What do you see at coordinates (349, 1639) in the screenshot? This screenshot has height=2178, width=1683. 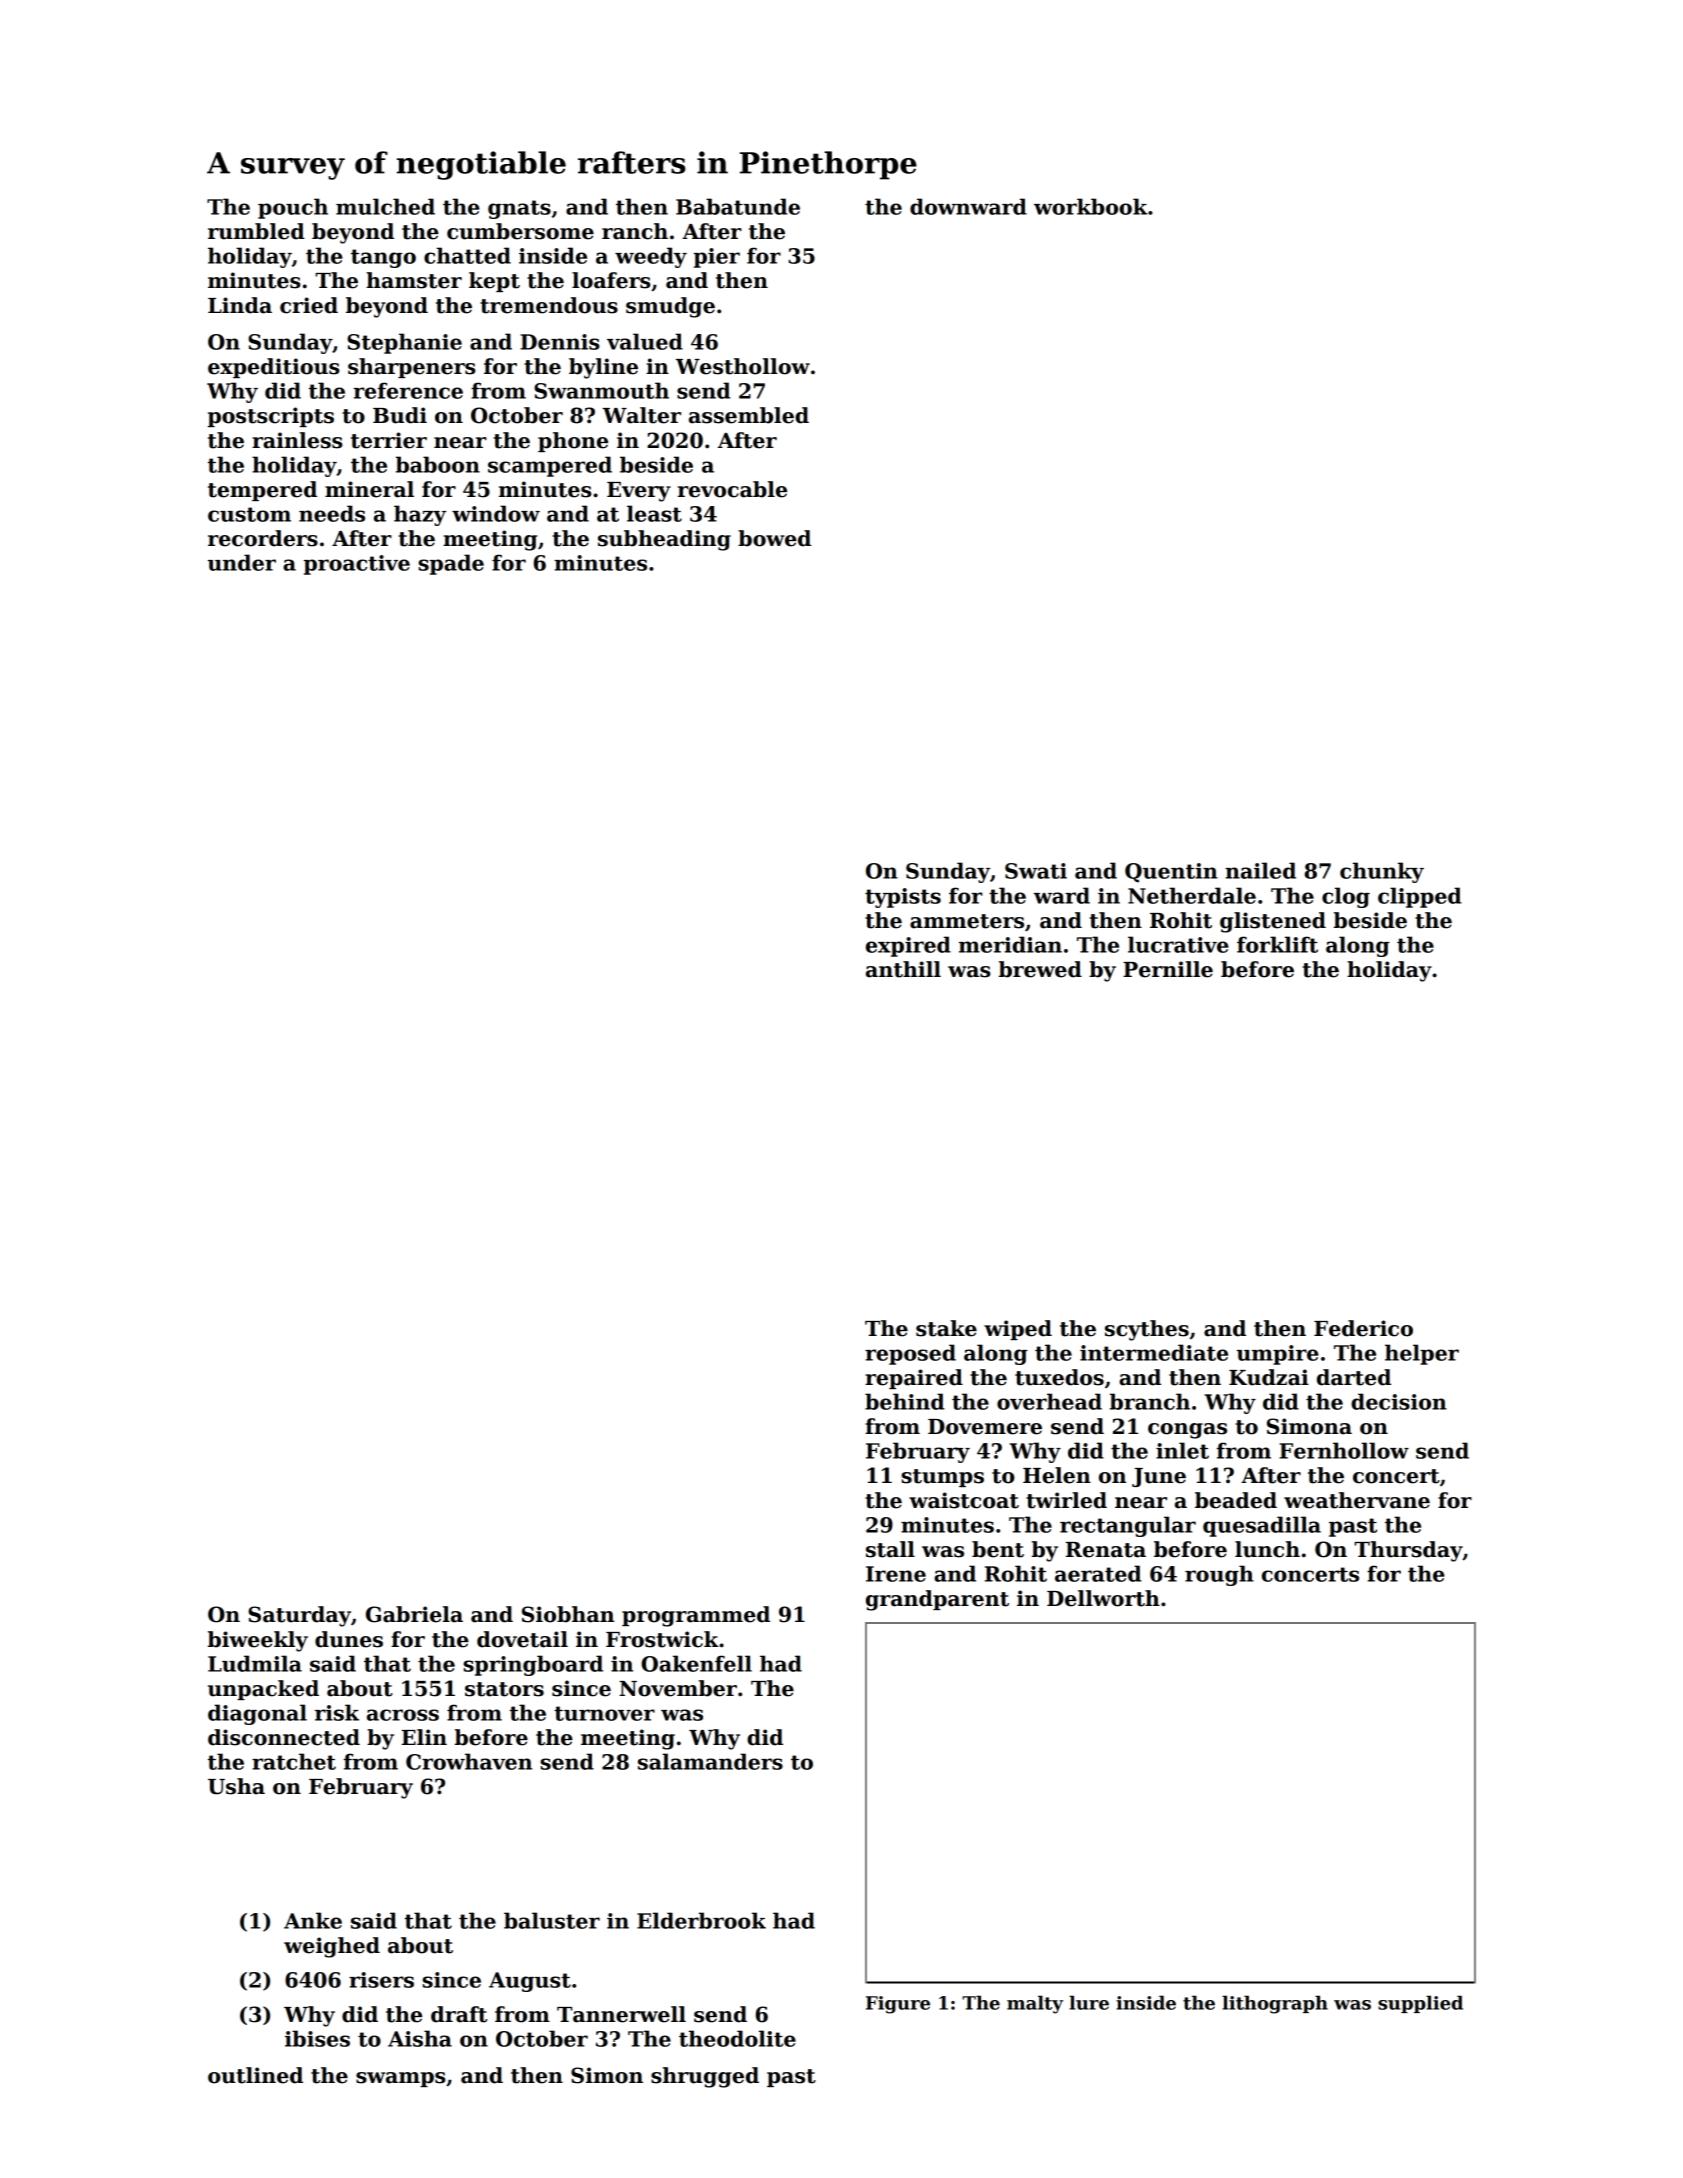 I see `dunes` at bounding box center [349, 1639].
